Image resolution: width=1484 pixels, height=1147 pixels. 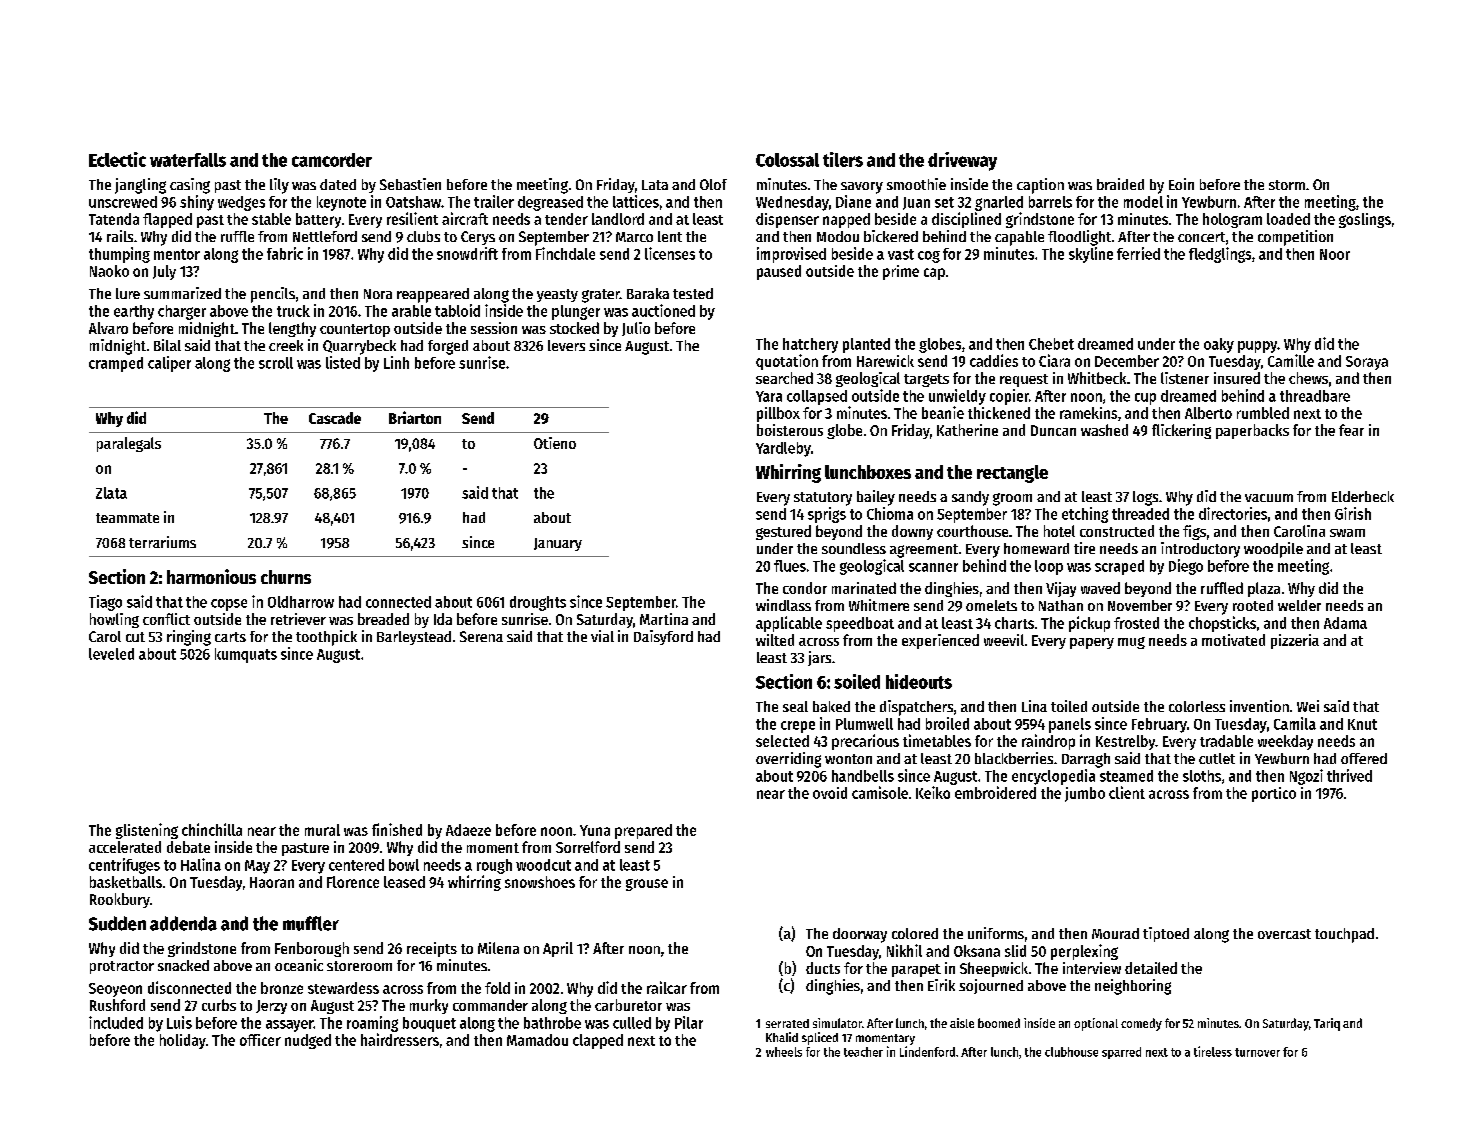 I want to click on woodpile, so click(x=1273, y=550).
